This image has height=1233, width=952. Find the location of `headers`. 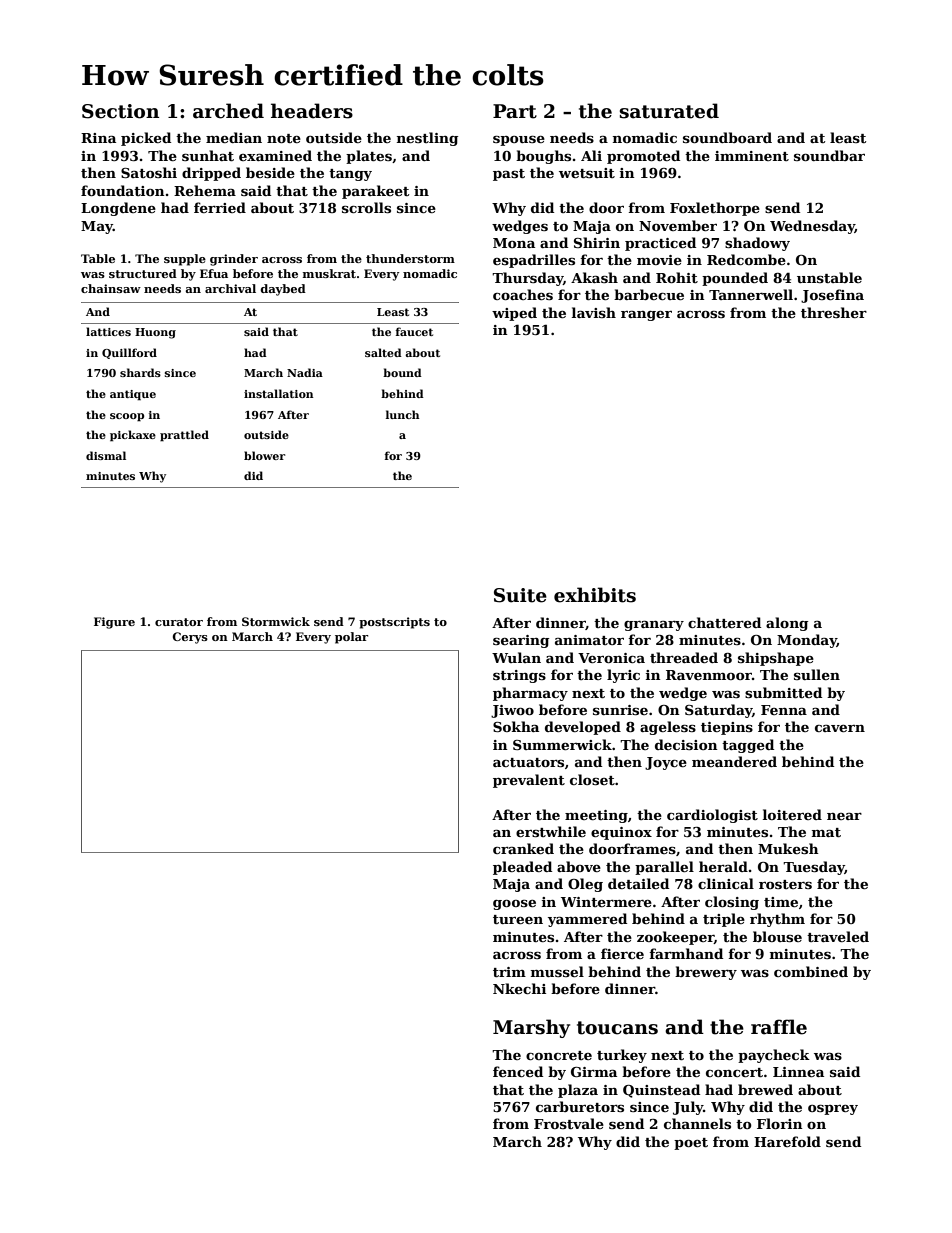

headers is located at coordinates (312, 111).
